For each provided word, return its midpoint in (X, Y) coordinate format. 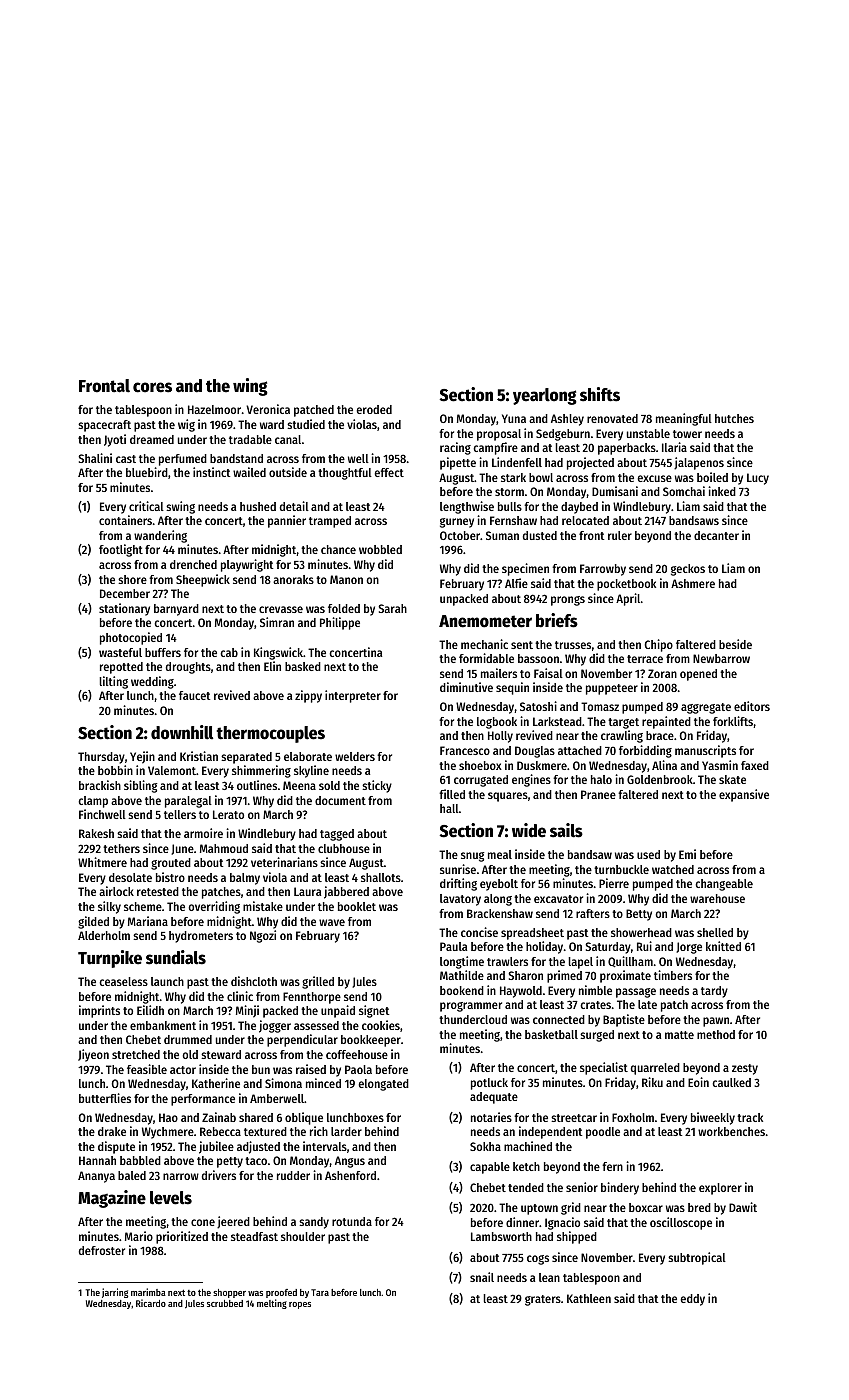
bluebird (147, 472)
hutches (734, 418)
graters (543, 1300)
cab (229, 652)
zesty (745, 1069)
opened (698, 675)
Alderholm (104, 935)
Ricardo (151, 1303)
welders (355, 756)
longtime (462, 962)
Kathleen (589, 1298)
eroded (374, 409)
